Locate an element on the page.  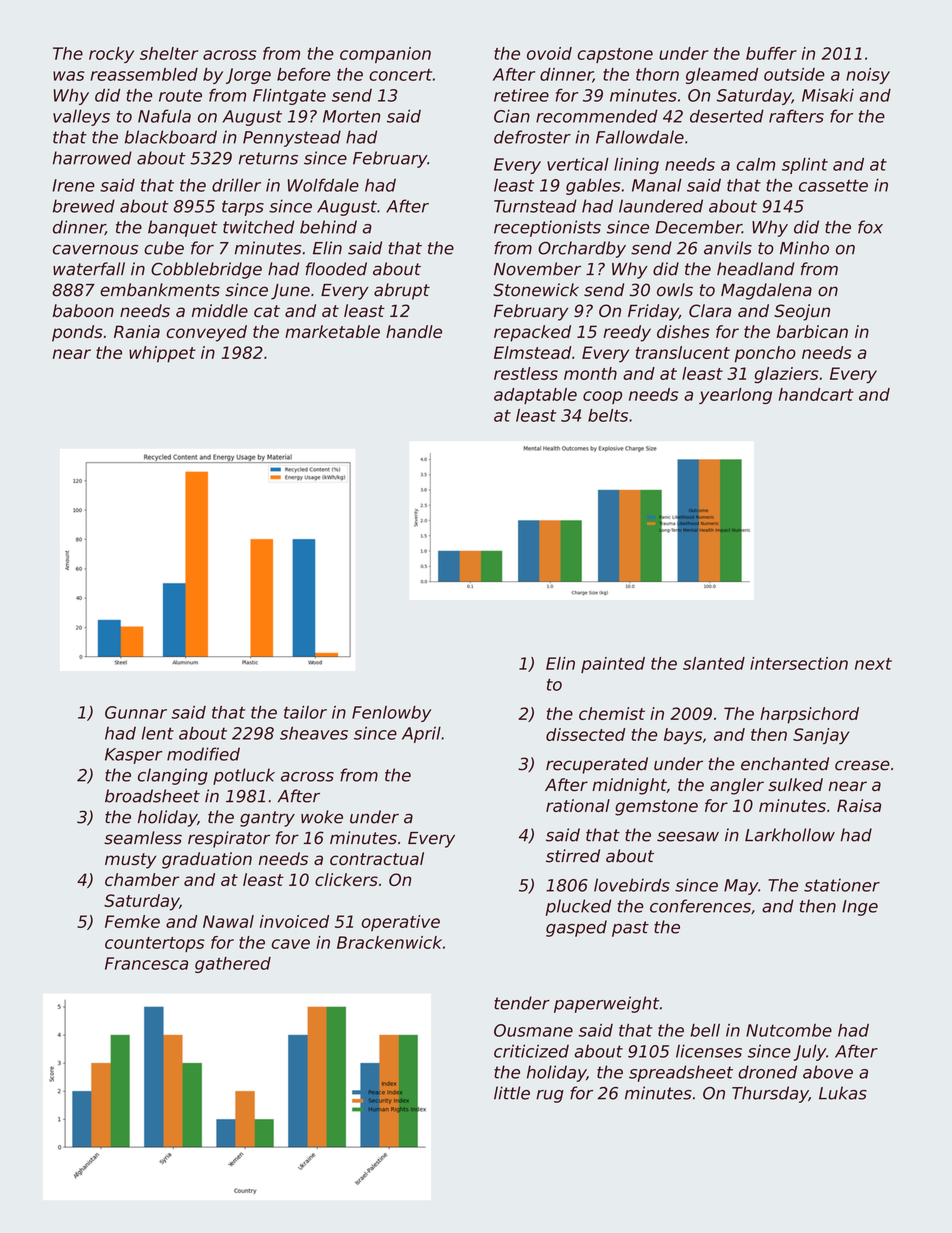
Francesca is located at coordinates (146, 963).
